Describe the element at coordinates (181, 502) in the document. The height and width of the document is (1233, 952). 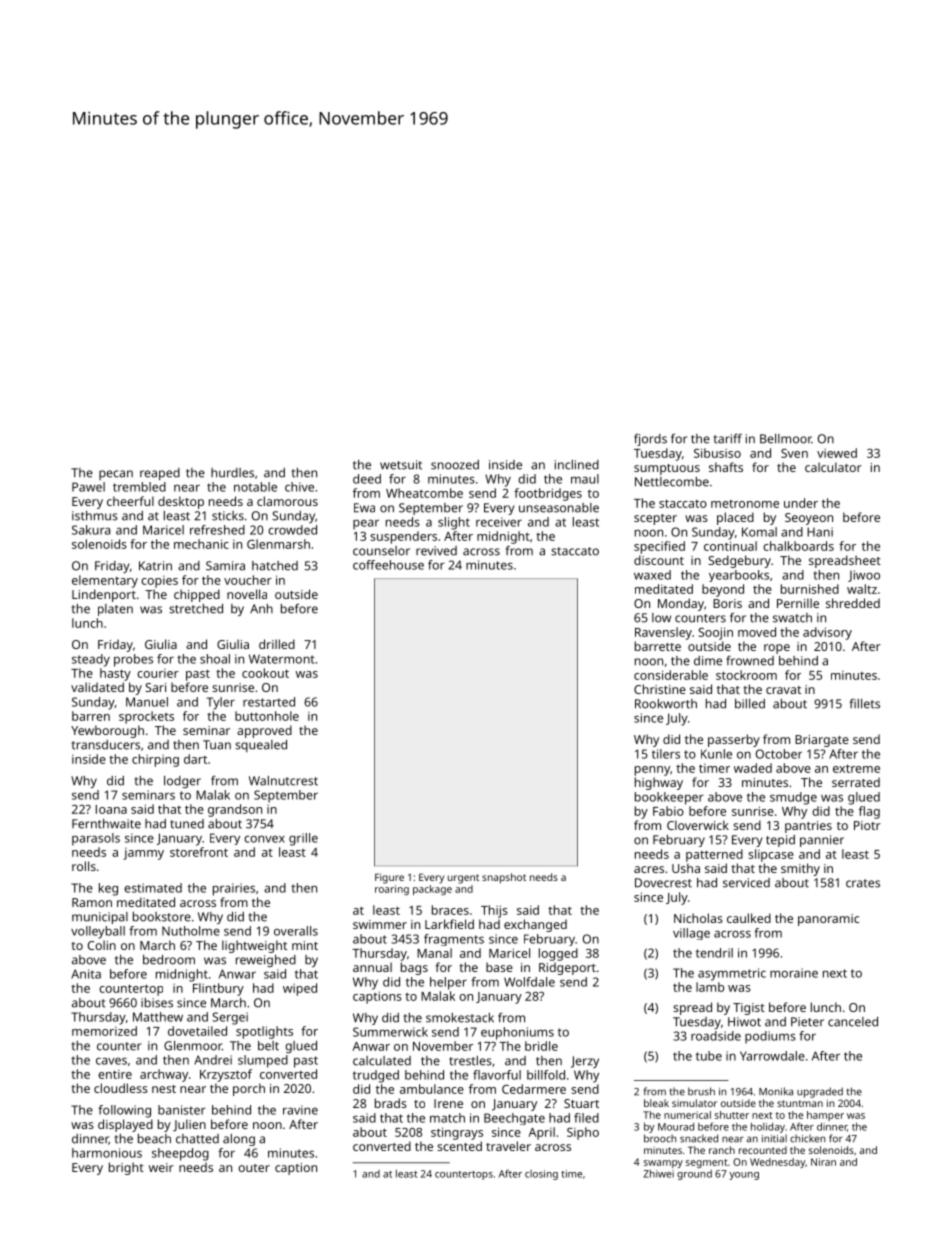
I see `desktop` at that location.
